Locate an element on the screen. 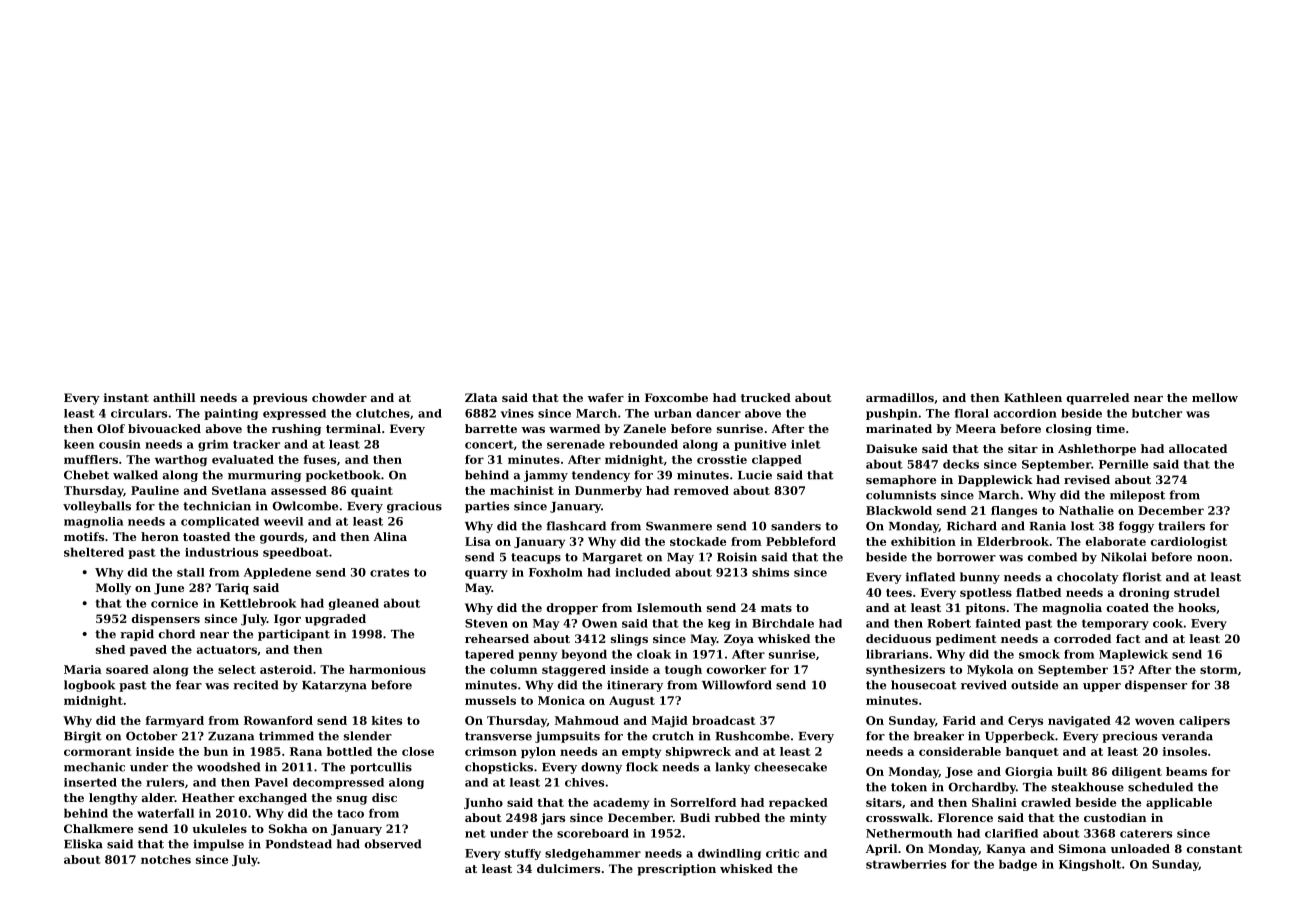 Image resolution: width=1308 pixels, height=924 pixels. gourds is located at coordinates (282, 538).
